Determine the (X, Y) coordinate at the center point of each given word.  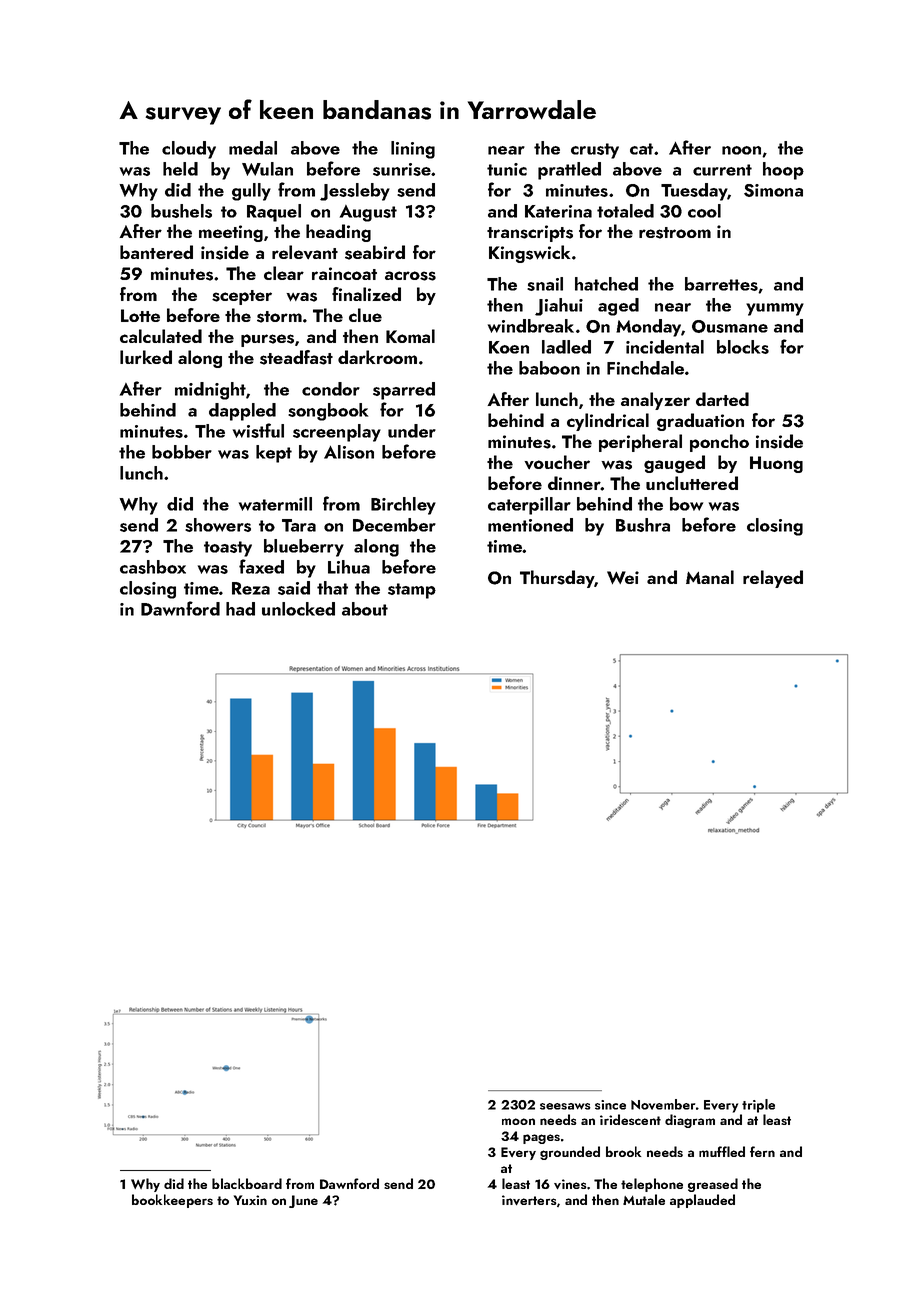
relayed (773, 579)
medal (253, 148)
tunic (507, 169)
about (365, 609)
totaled (625, 211)
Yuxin (250, 1200)
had (240, 609)
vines (570, 1184)
